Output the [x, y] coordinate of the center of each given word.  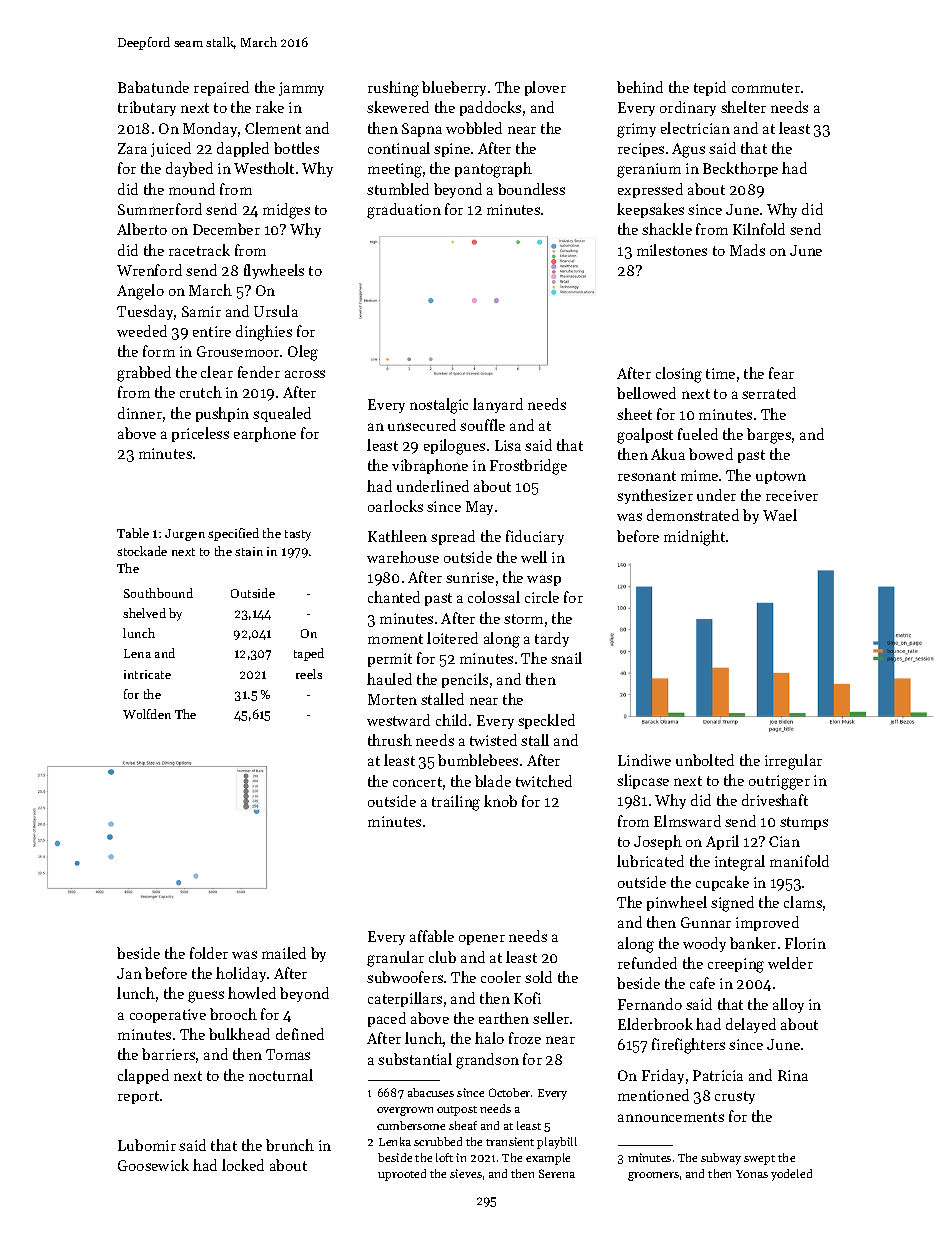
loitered [452, 638]
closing [679, 375]
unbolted [705, 760]
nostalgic [439, 406]
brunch [290, 1145]
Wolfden [147, 714]
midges [286, 211]
